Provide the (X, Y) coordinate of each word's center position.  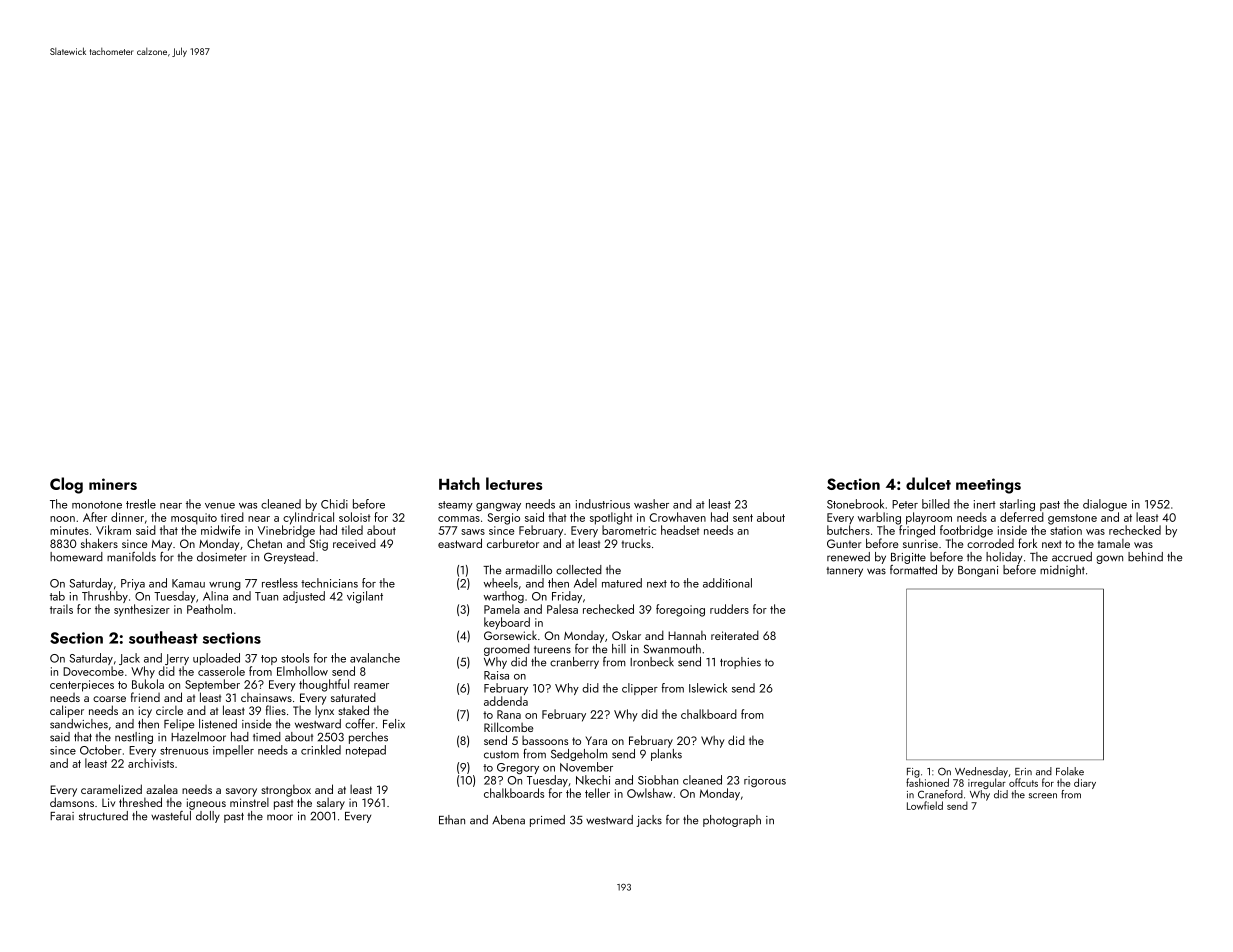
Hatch (459, 483)
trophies (740, 663)
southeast (163, 637)
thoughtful (324, 685)
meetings (988, 486)
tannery (844, 572)
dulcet (928, 483)
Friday (567, 597)
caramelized (111, 789)
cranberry (574, 663)
